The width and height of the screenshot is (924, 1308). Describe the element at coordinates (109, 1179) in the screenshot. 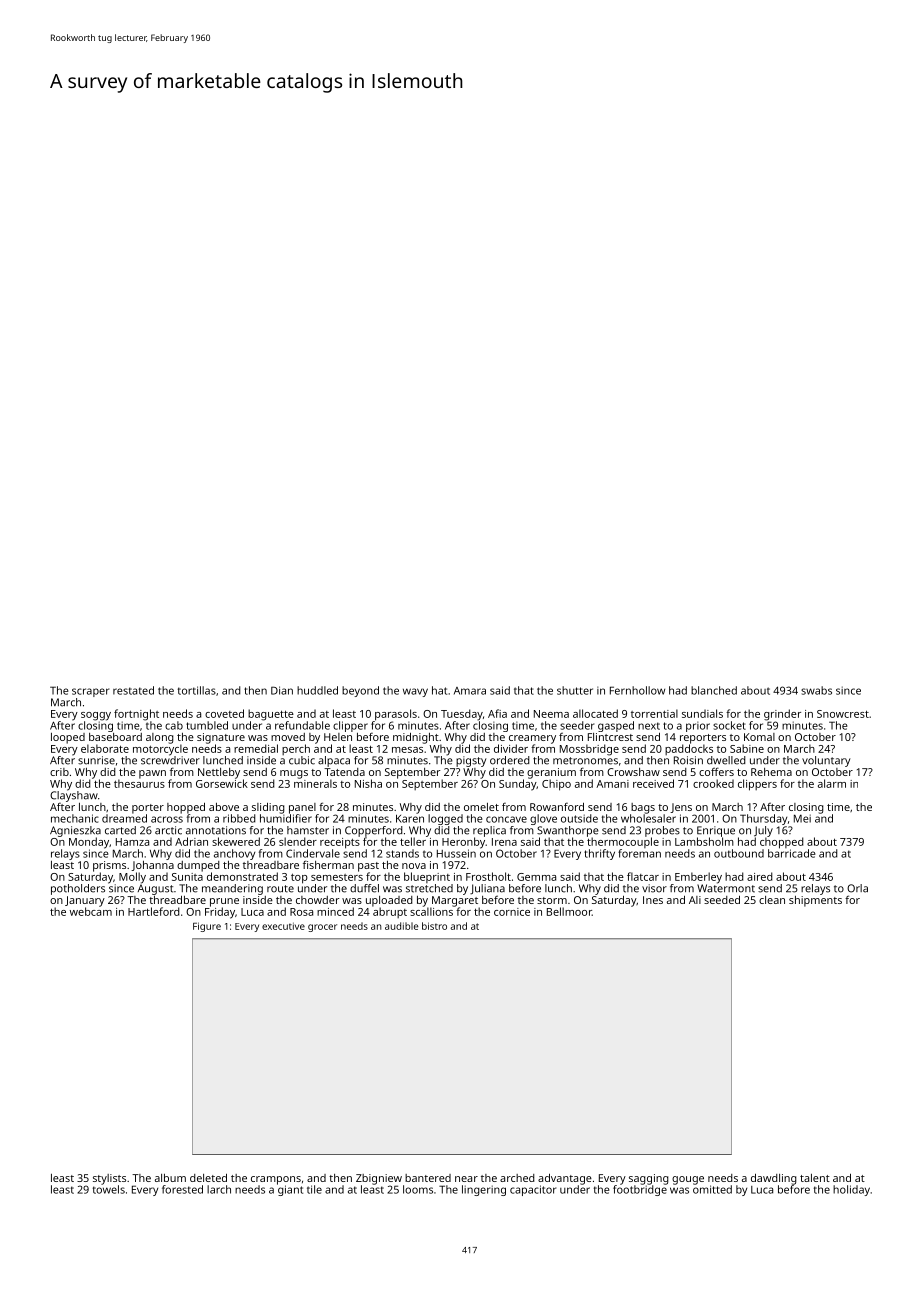

I see `stylists` at that location.
